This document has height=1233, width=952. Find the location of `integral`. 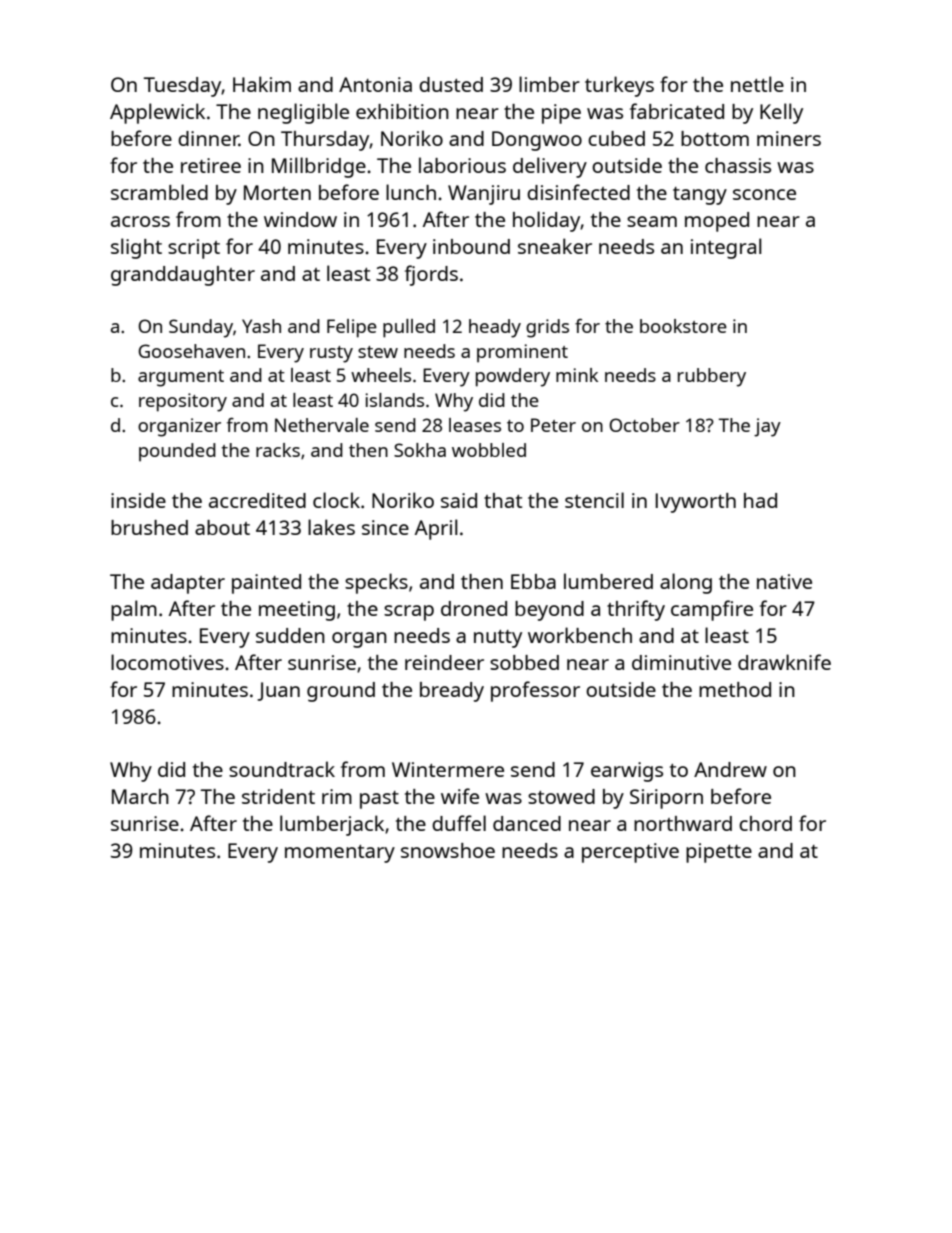

integral is located at coordinates (726, 248).
